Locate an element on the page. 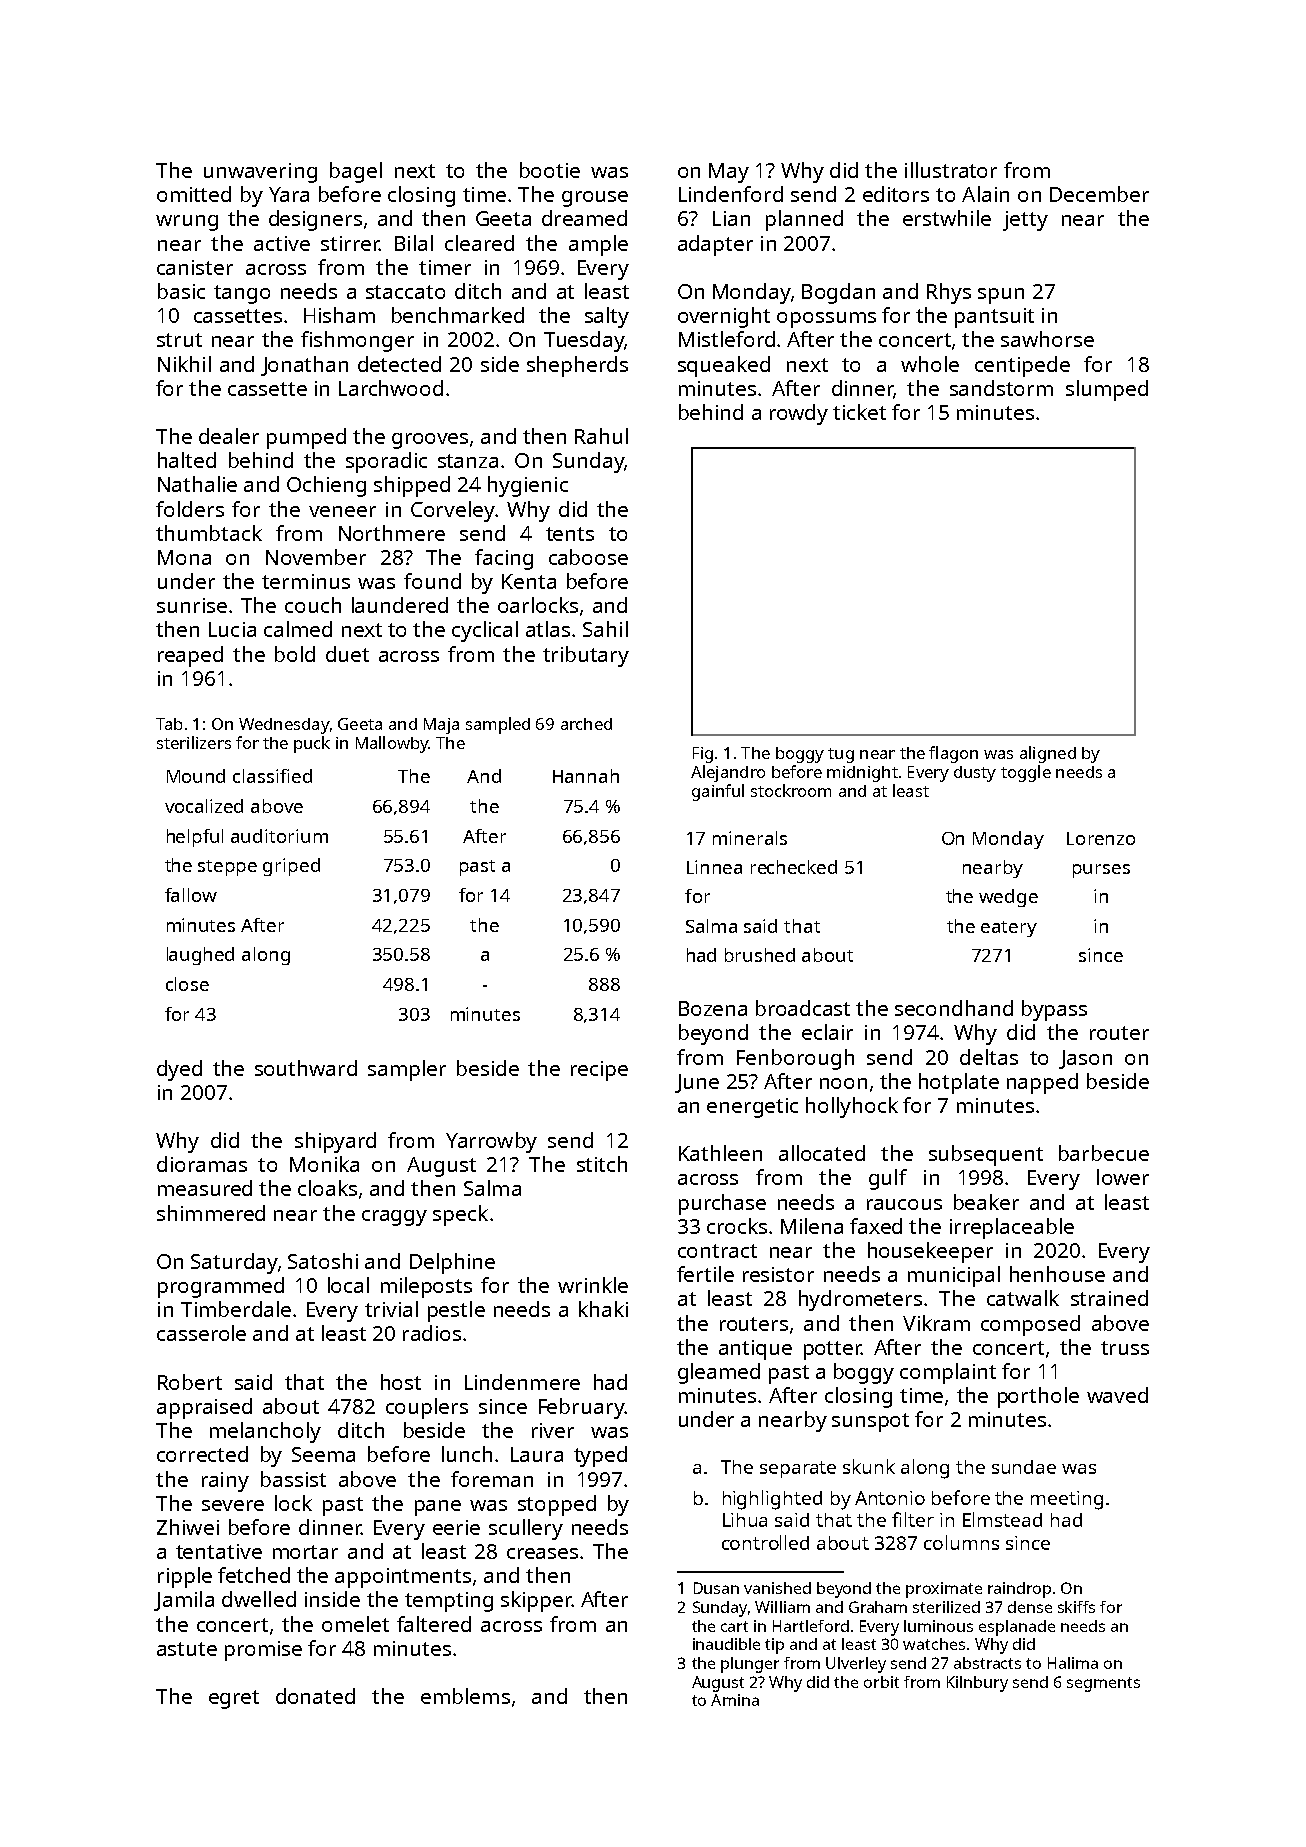 This document has width=1306, height=1847. slumped is located at coordinates (1107, 390).
